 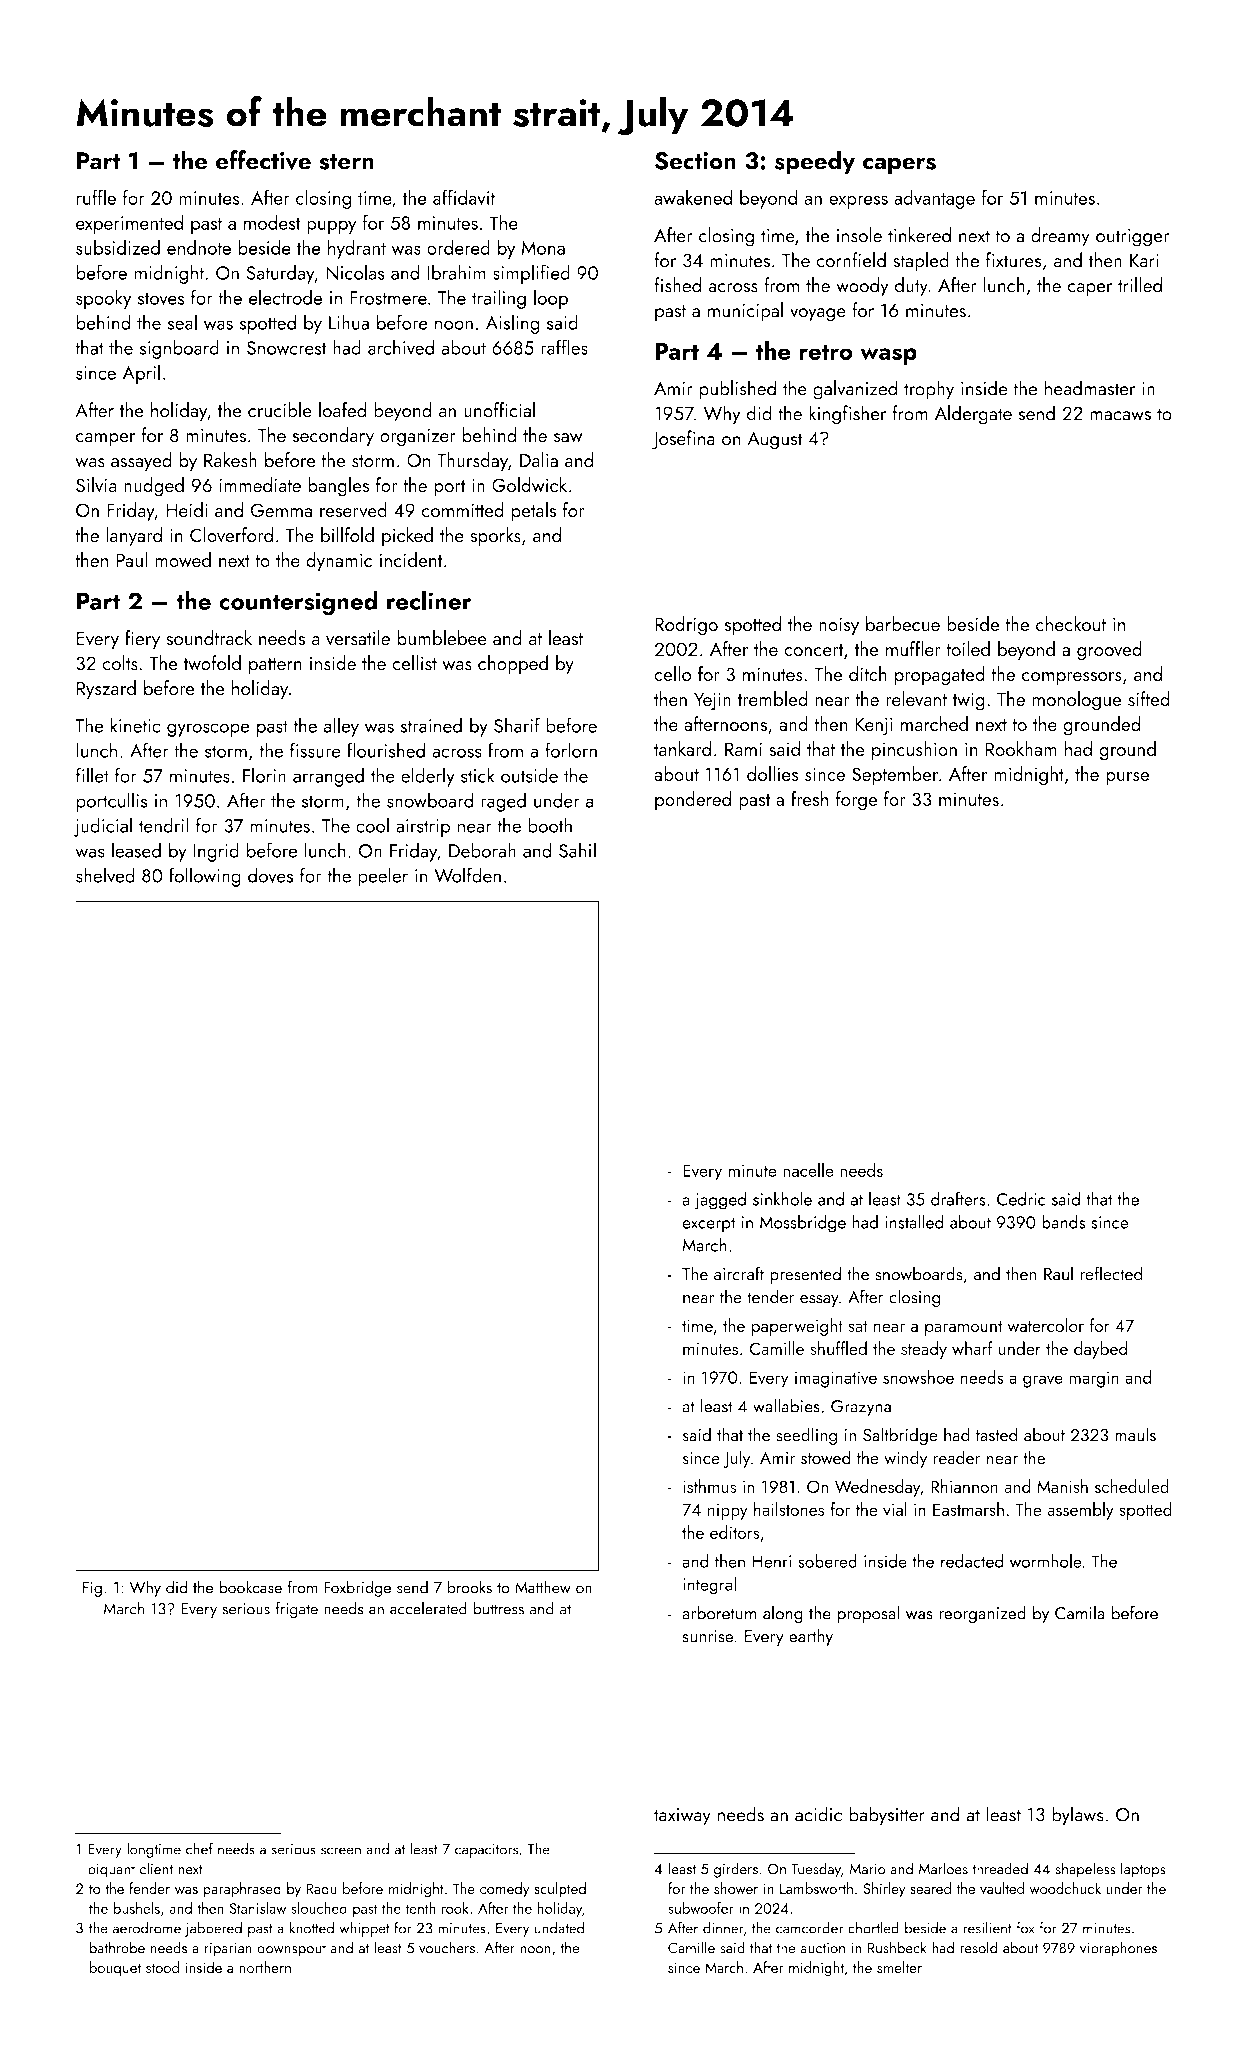 I want to click on shelved, so click(x=105, y=875).
